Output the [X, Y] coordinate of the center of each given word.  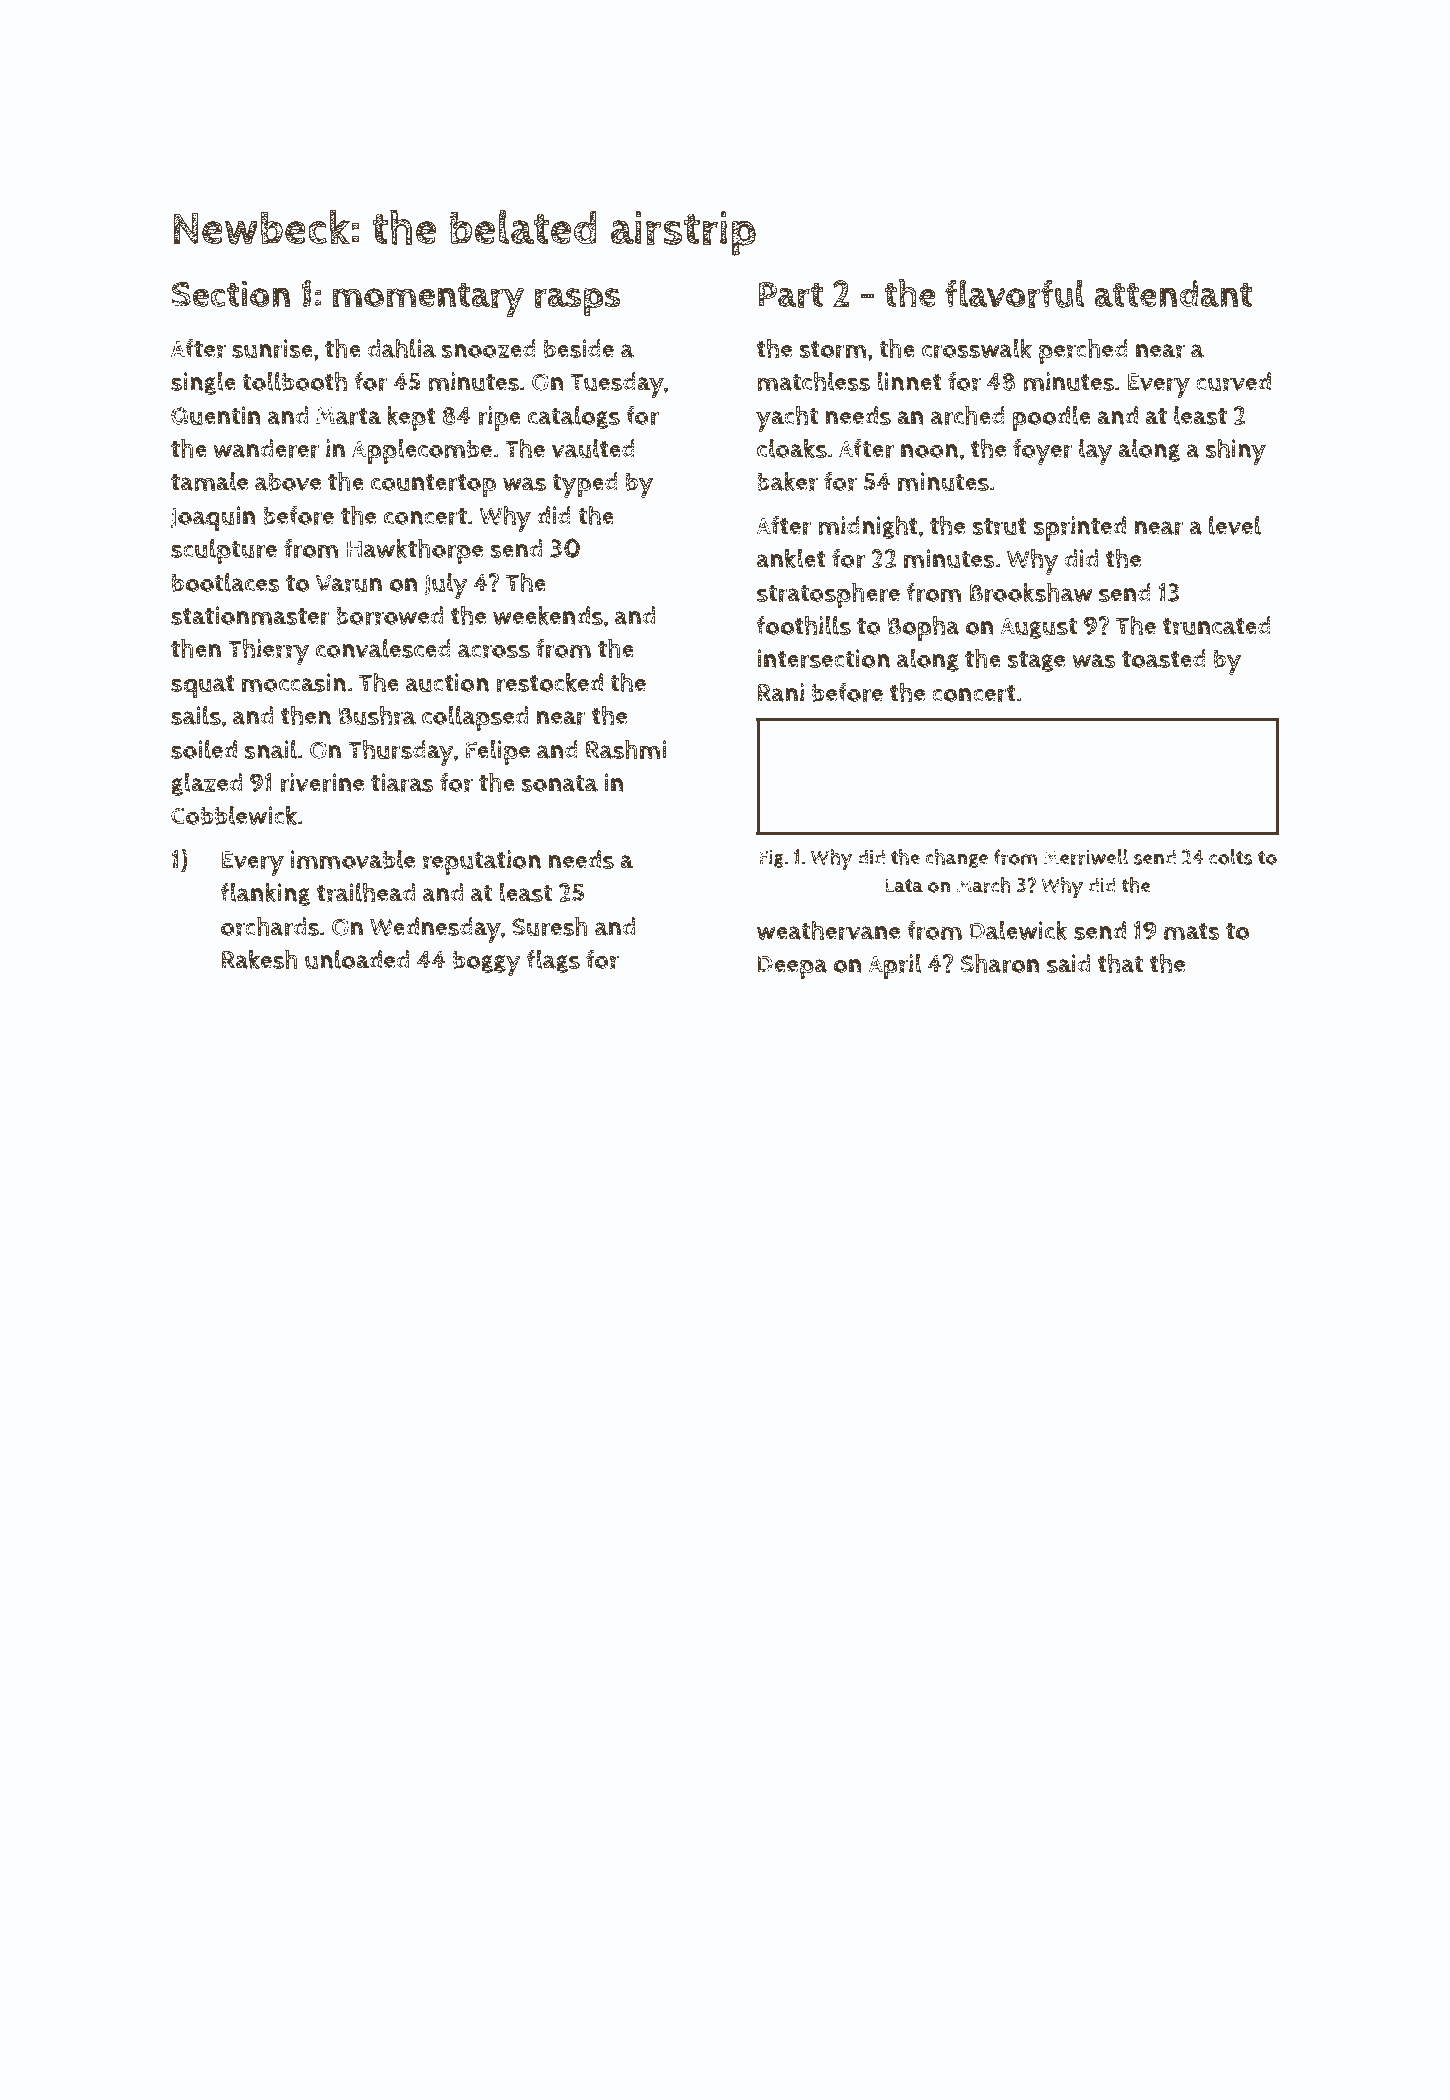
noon [929, 451]
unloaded [357, 959]
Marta [348, 416]
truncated [1217, 626]
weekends [548, 615]
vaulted [593, 448]
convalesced [383, 648]
